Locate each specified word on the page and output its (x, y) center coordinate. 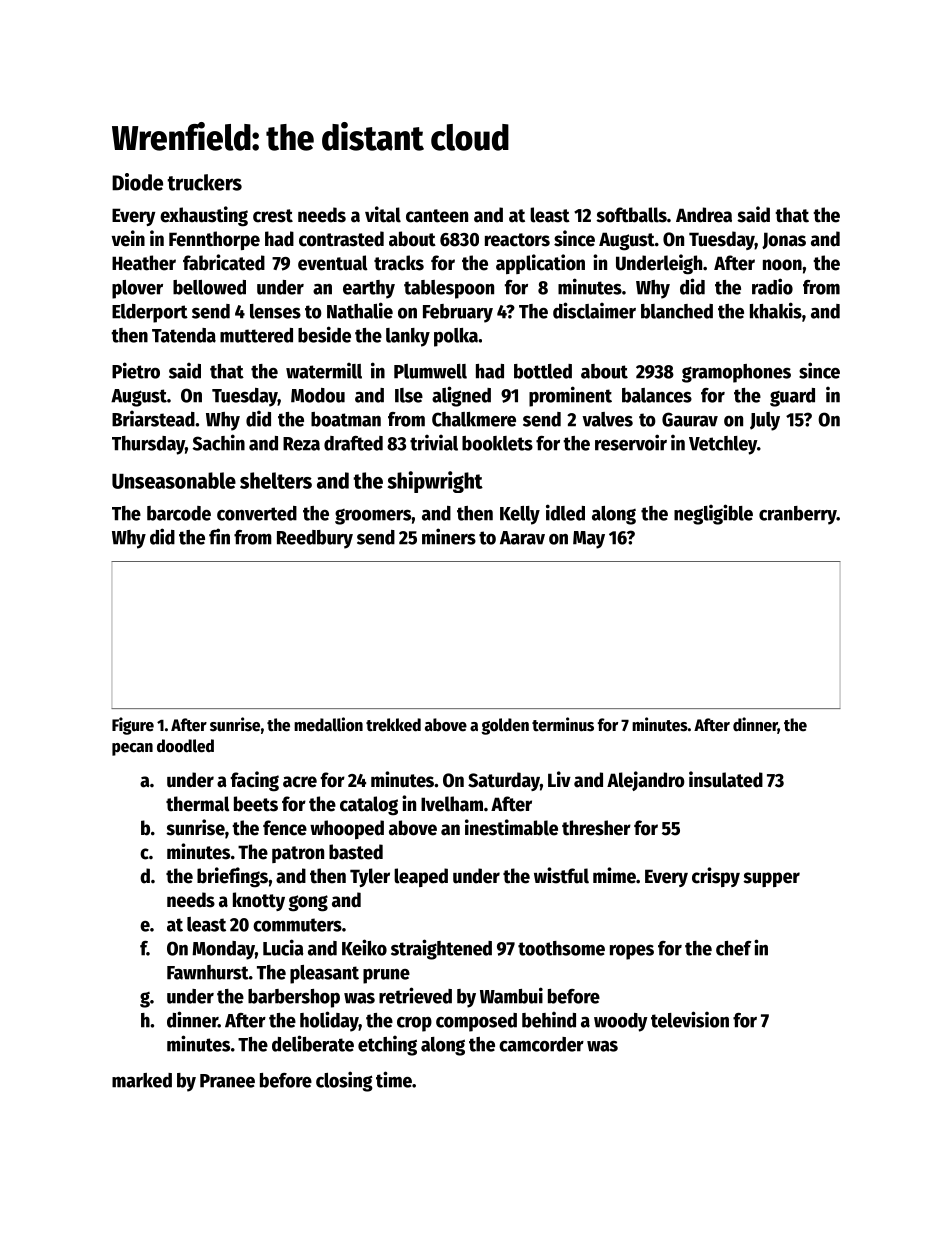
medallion (328, 724)
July (765, 421)
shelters (276, 480)
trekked (393, 725)
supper (771, 879)
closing (344, 1081)
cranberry (798, 515)
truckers (204, 182)
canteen (437, 216)
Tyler (370, 877)
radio (772, 286)
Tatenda (184, 335)
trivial (434, 442)
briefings (232, 877)
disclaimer (594, 310)
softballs (631, 215)
